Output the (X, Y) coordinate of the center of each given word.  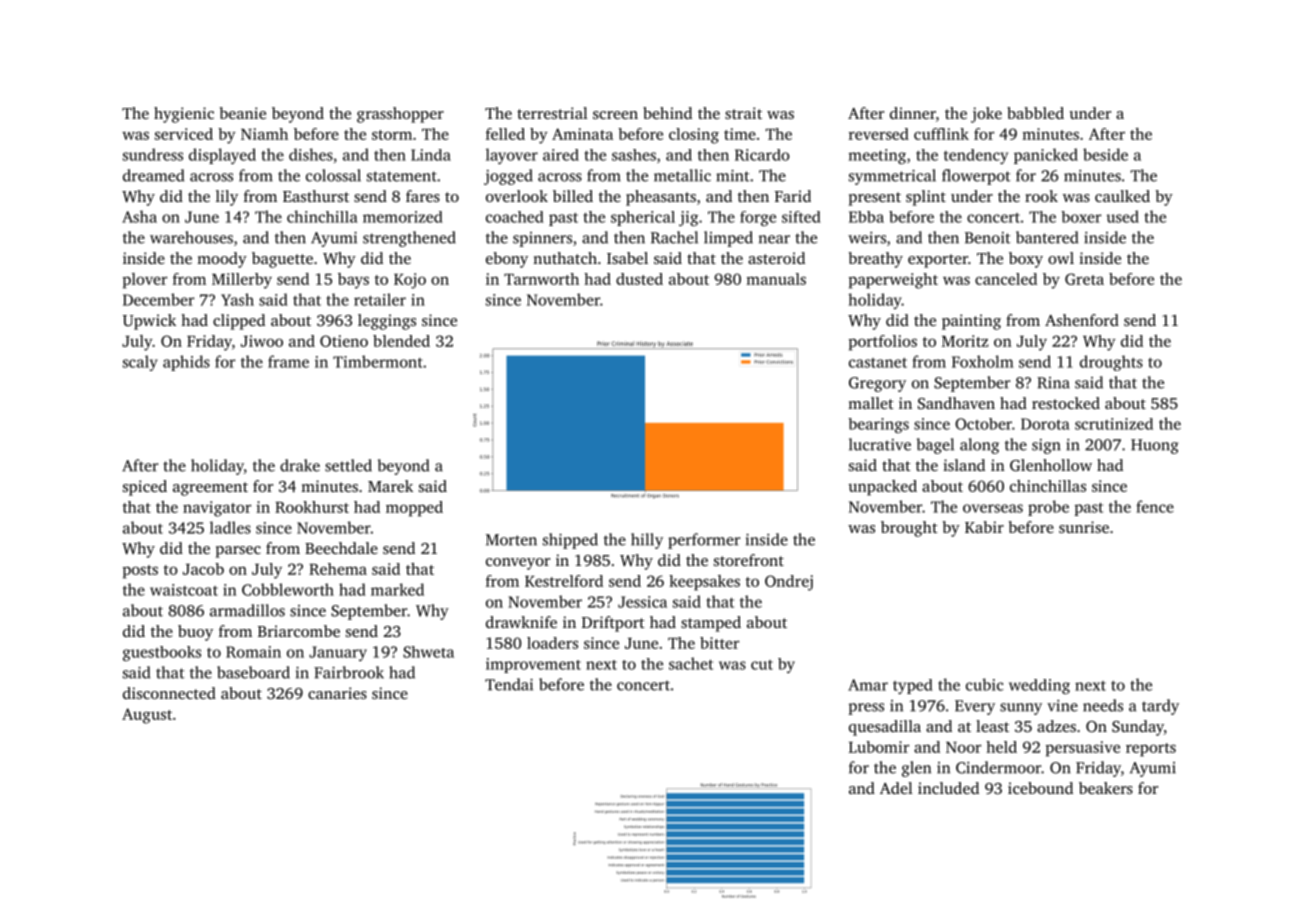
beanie (243, 113)
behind (667, 113)
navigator (217, 509)
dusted (639, 279)
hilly (647, 541)
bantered (1047, 237)
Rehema (338, 569)
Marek (390, 486)
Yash (237, 299)
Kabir (984, 527)
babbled (1035, 113)
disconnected (169, 693)
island (964, 465)
